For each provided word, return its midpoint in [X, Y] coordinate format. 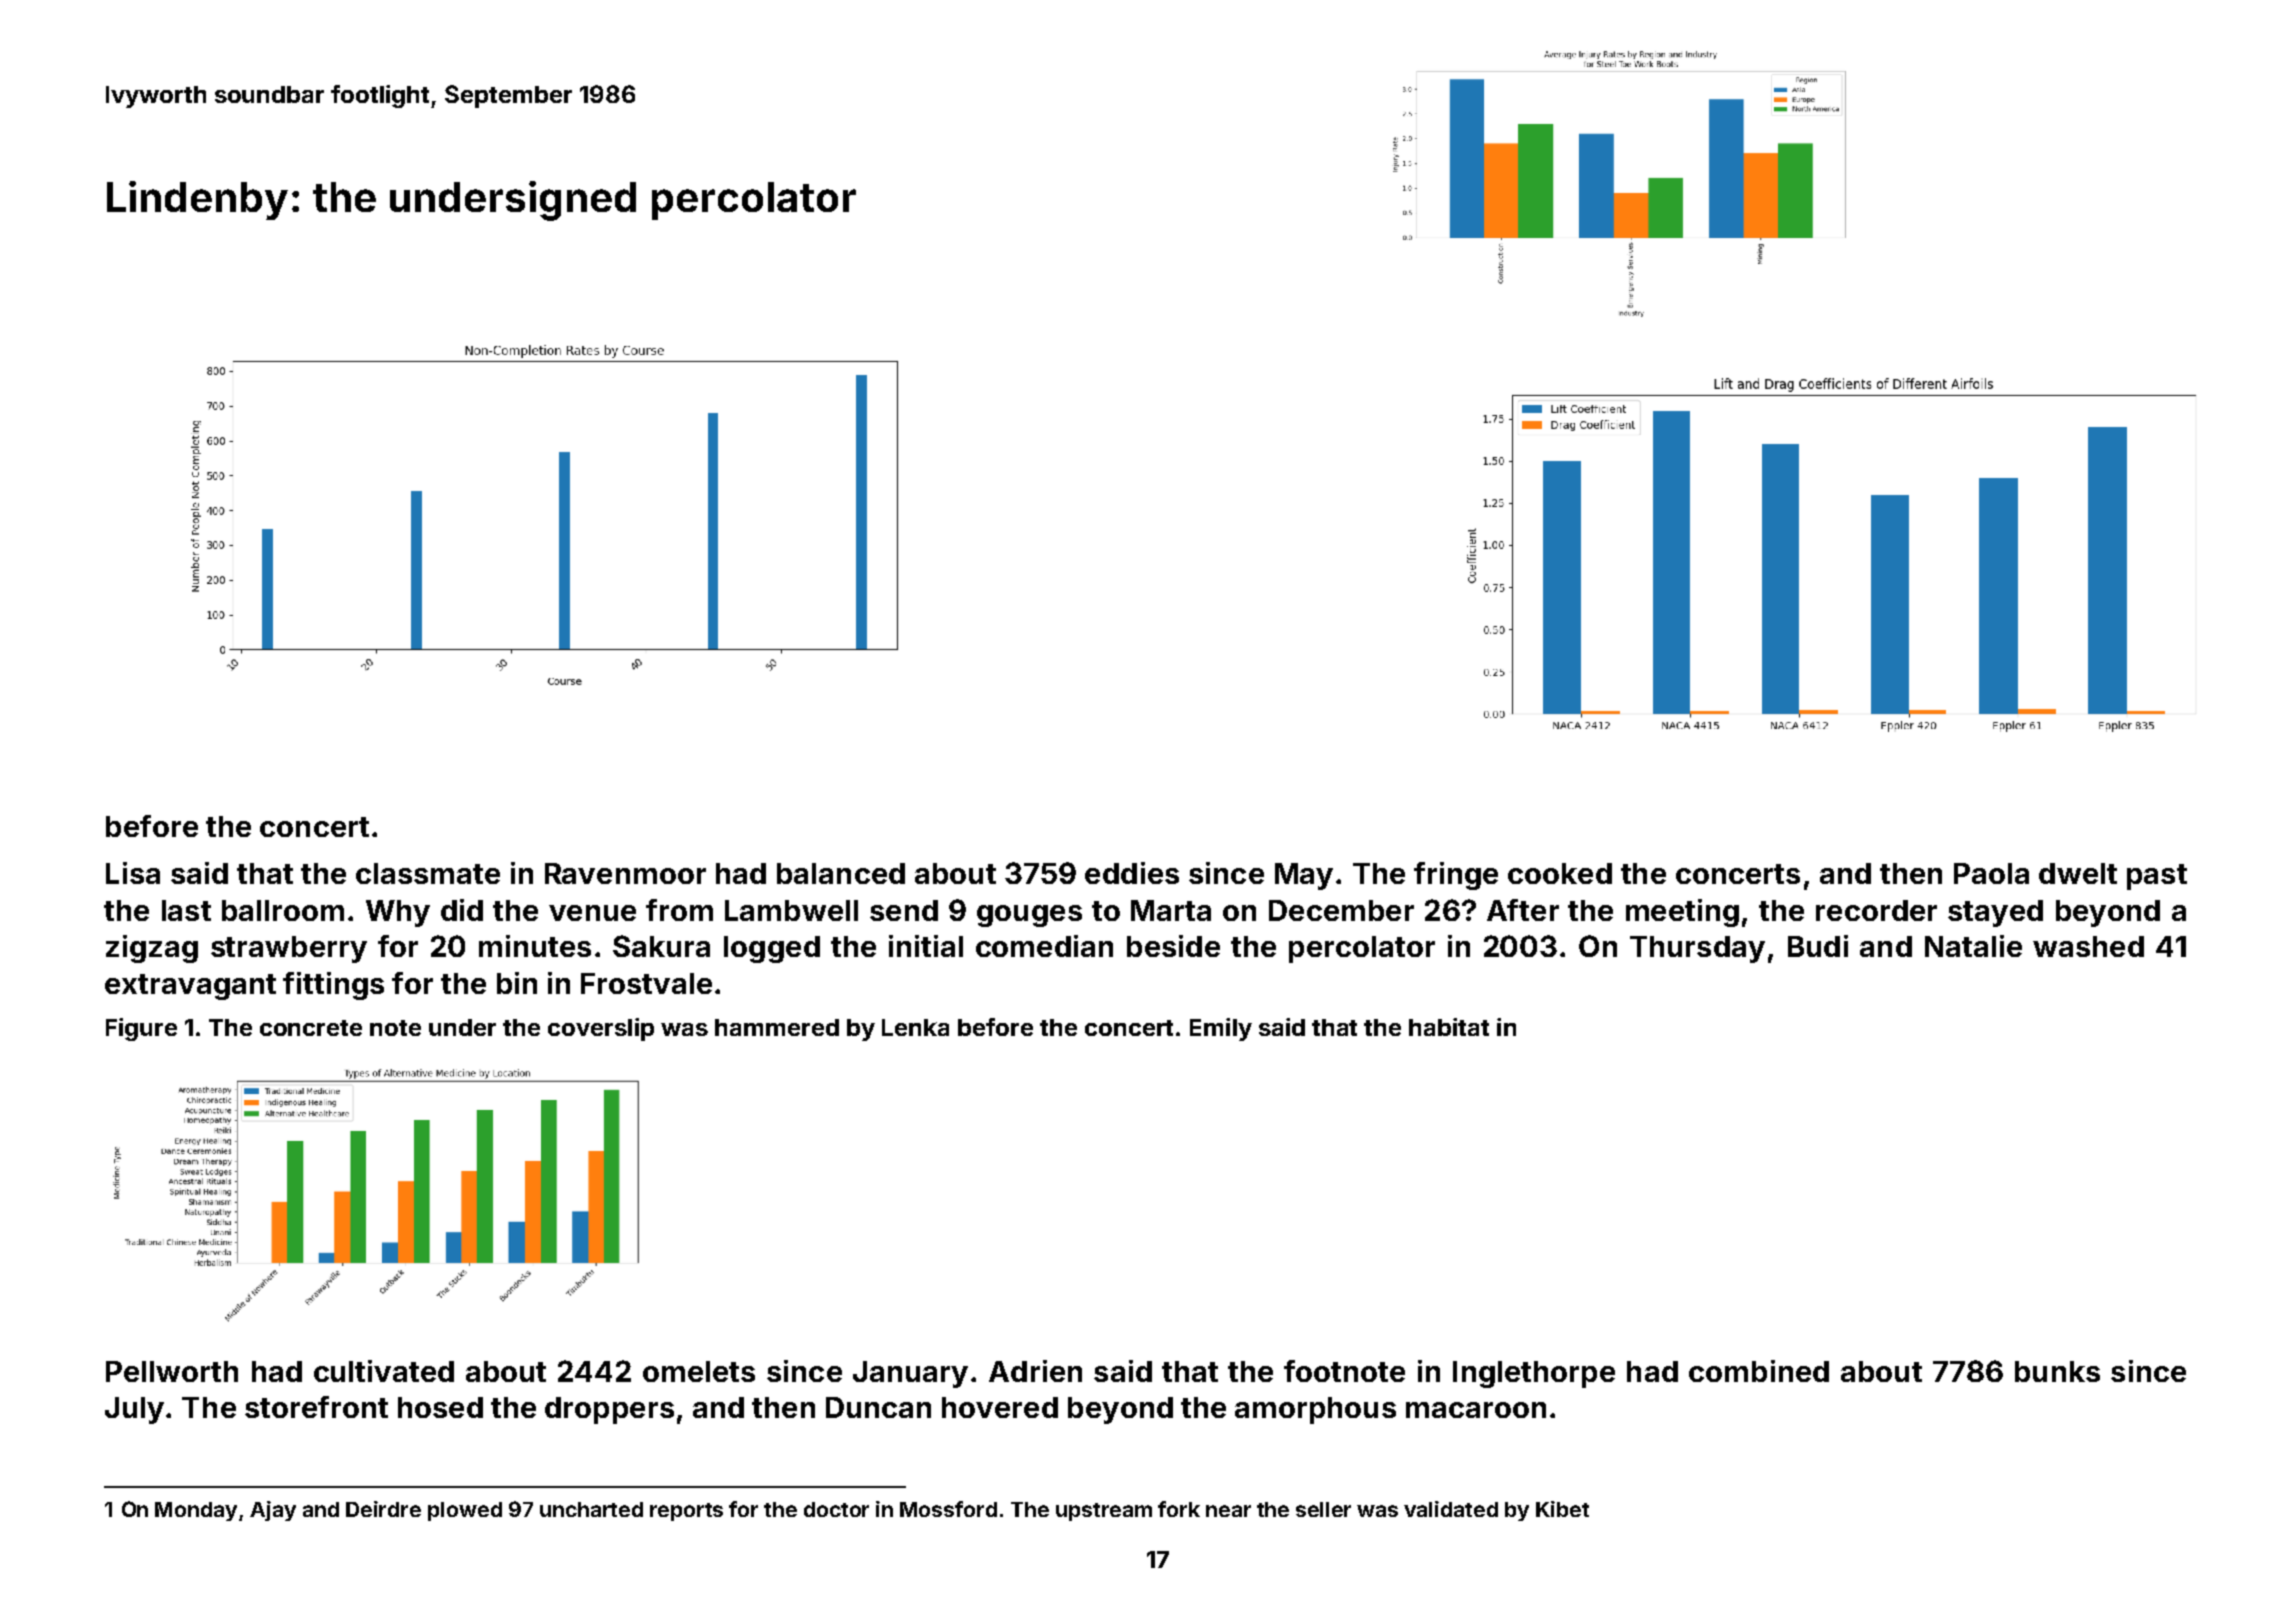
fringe [1456, 876]
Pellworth [172, 1371]
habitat [1449, 1027]
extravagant [190, 987]
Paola [1991, 873]
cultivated [384, 1371]
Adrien [1035, 1371]
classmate [428, 873]
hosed [440, 1407]
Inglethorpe [1534, 1374]
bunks [2057, 1371]
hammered [777, 1027]
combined [1759, 1371]
